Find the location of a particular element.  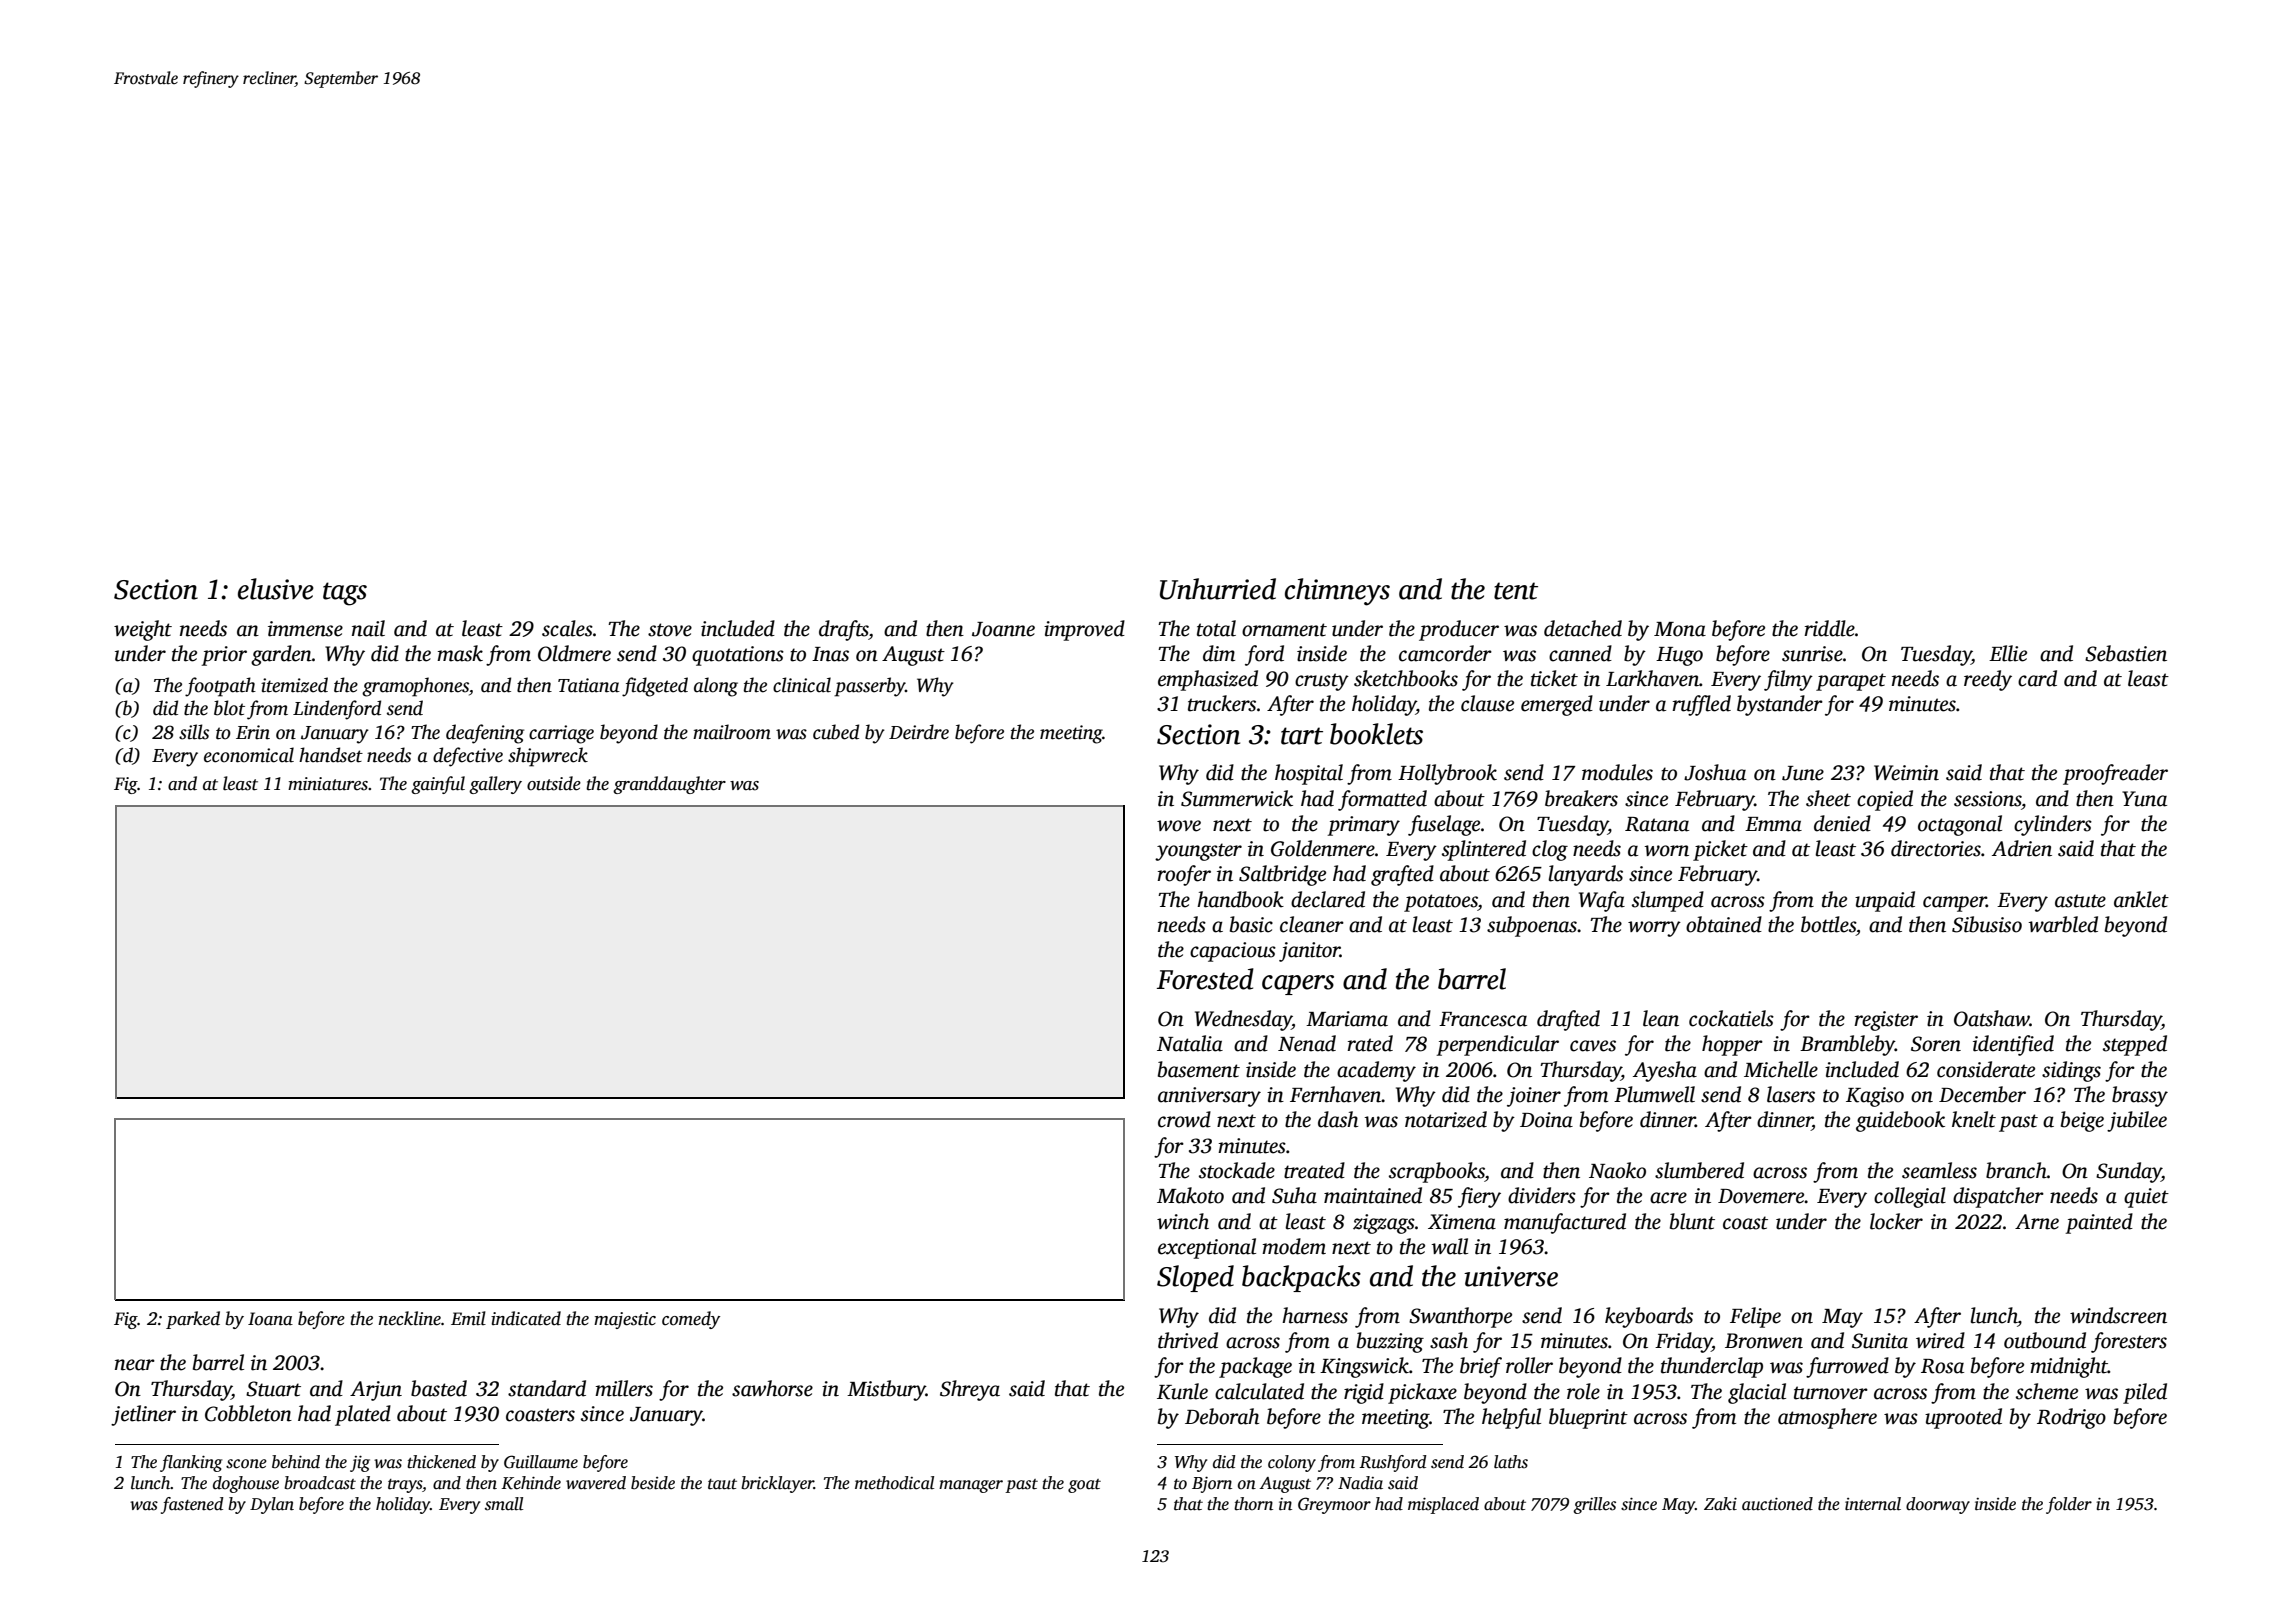

anniversary is located at coordinates (1209, 1097).
